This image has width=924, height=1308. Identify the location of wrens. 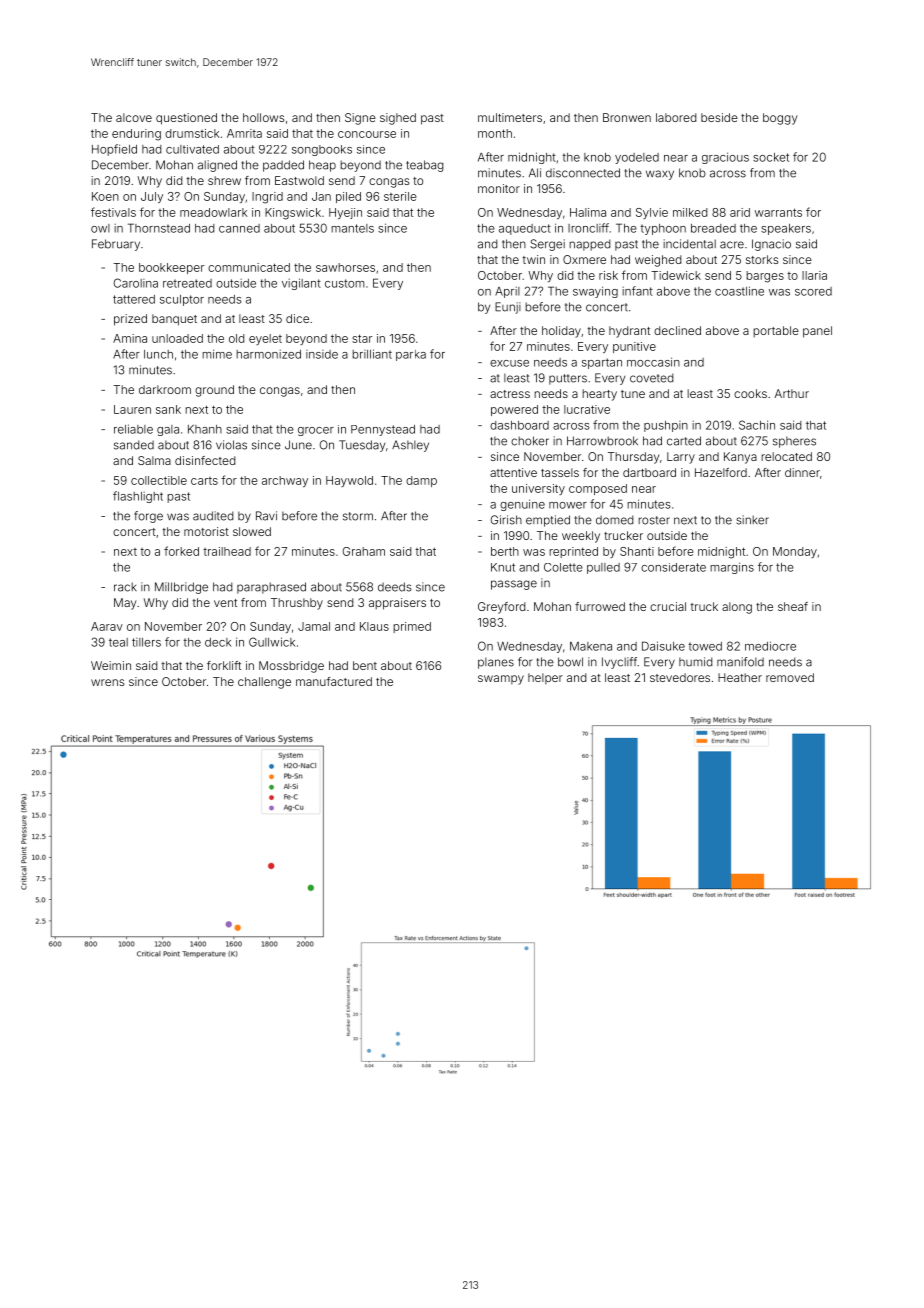
(107, 682).
